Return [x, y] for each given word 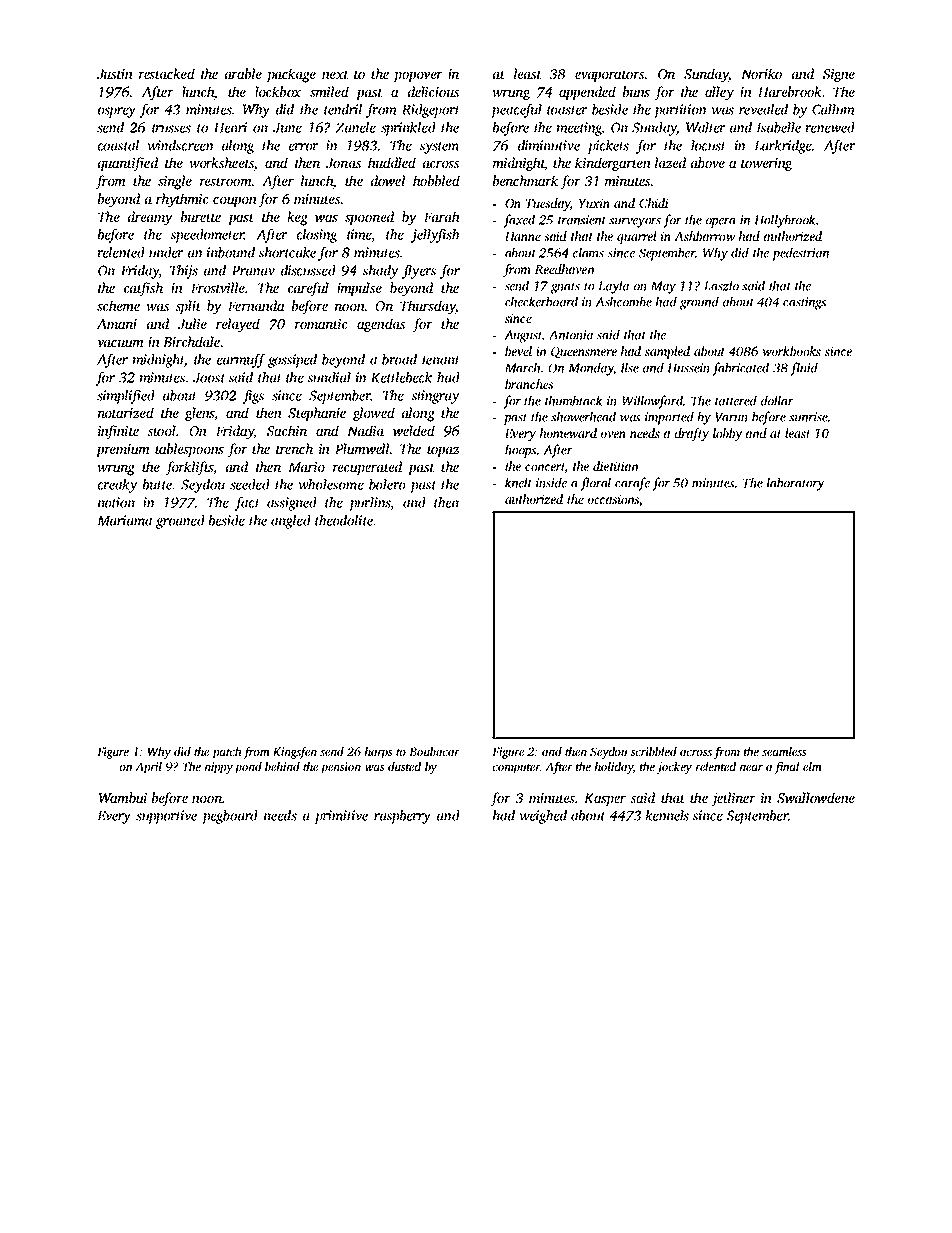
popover [418, 77]
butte [157, 484]
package [291, 75]
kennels [667, 815]
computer [516, 768]
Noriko [762, 73]
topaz [443, 451]
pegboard [230, 817]
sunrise [808, 417]
